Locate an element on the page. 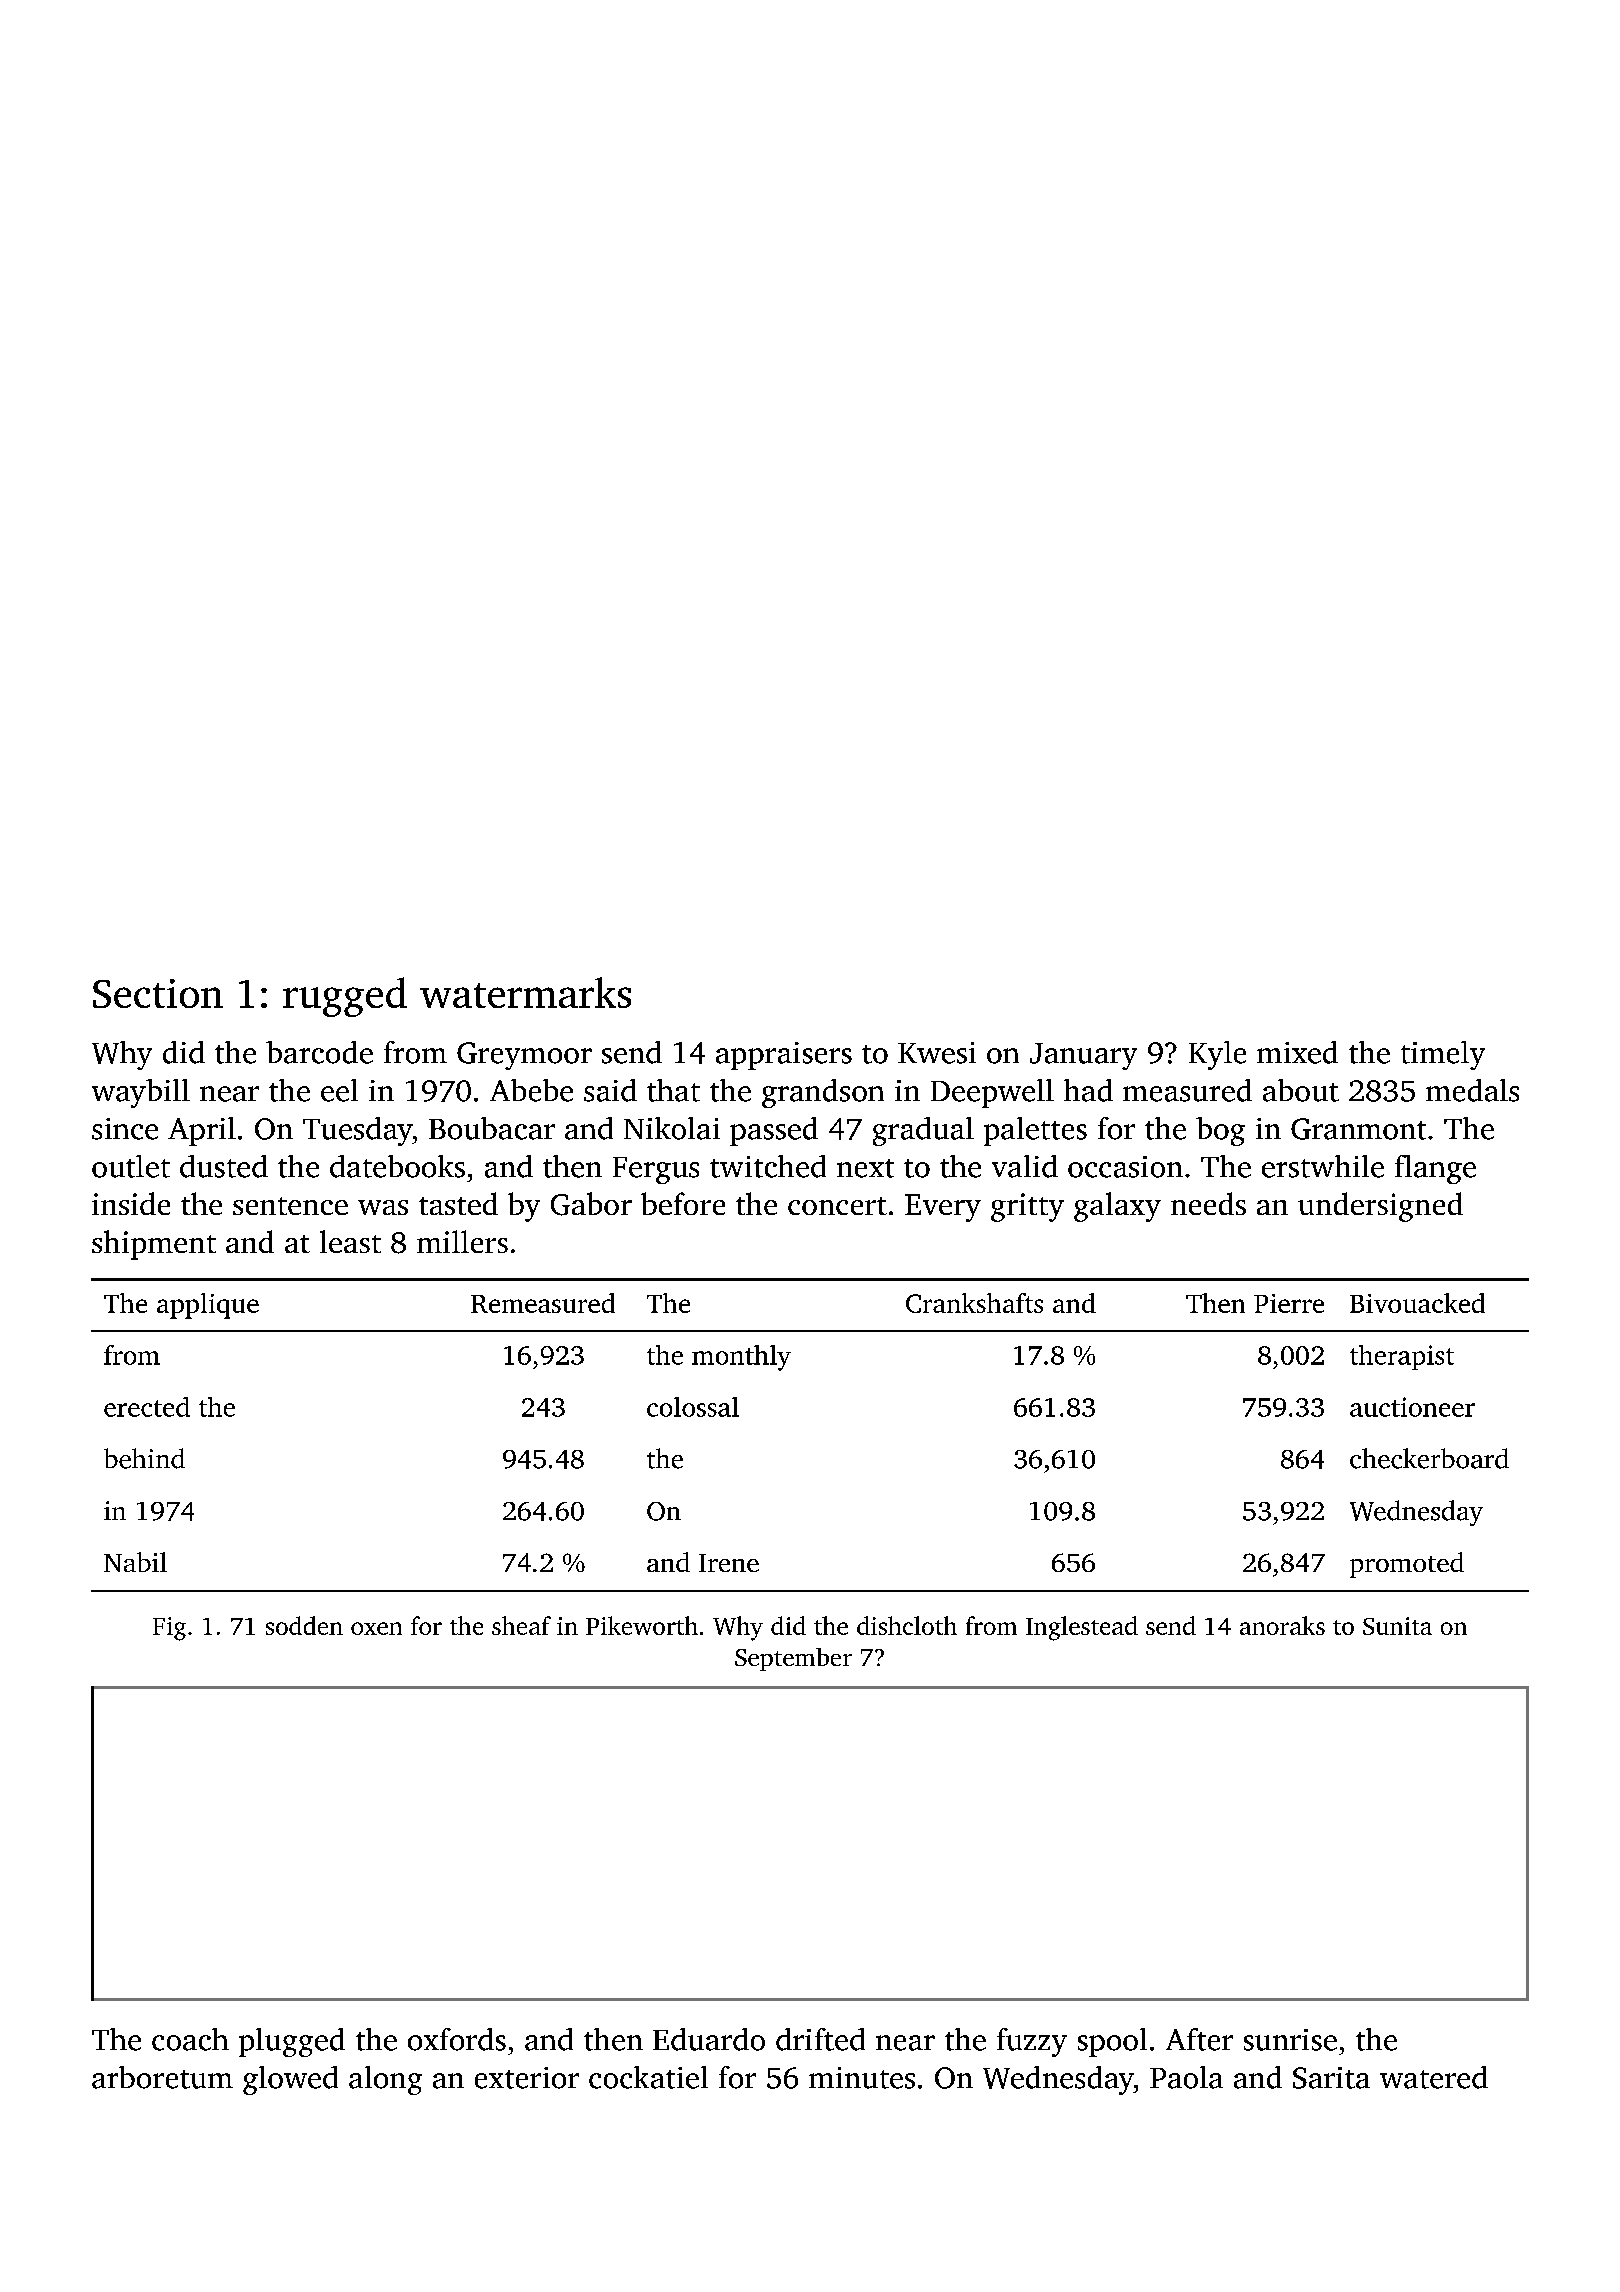 The height and width of the page is (2292, 1620). arboretum is located at coordinates (162, 2077).
